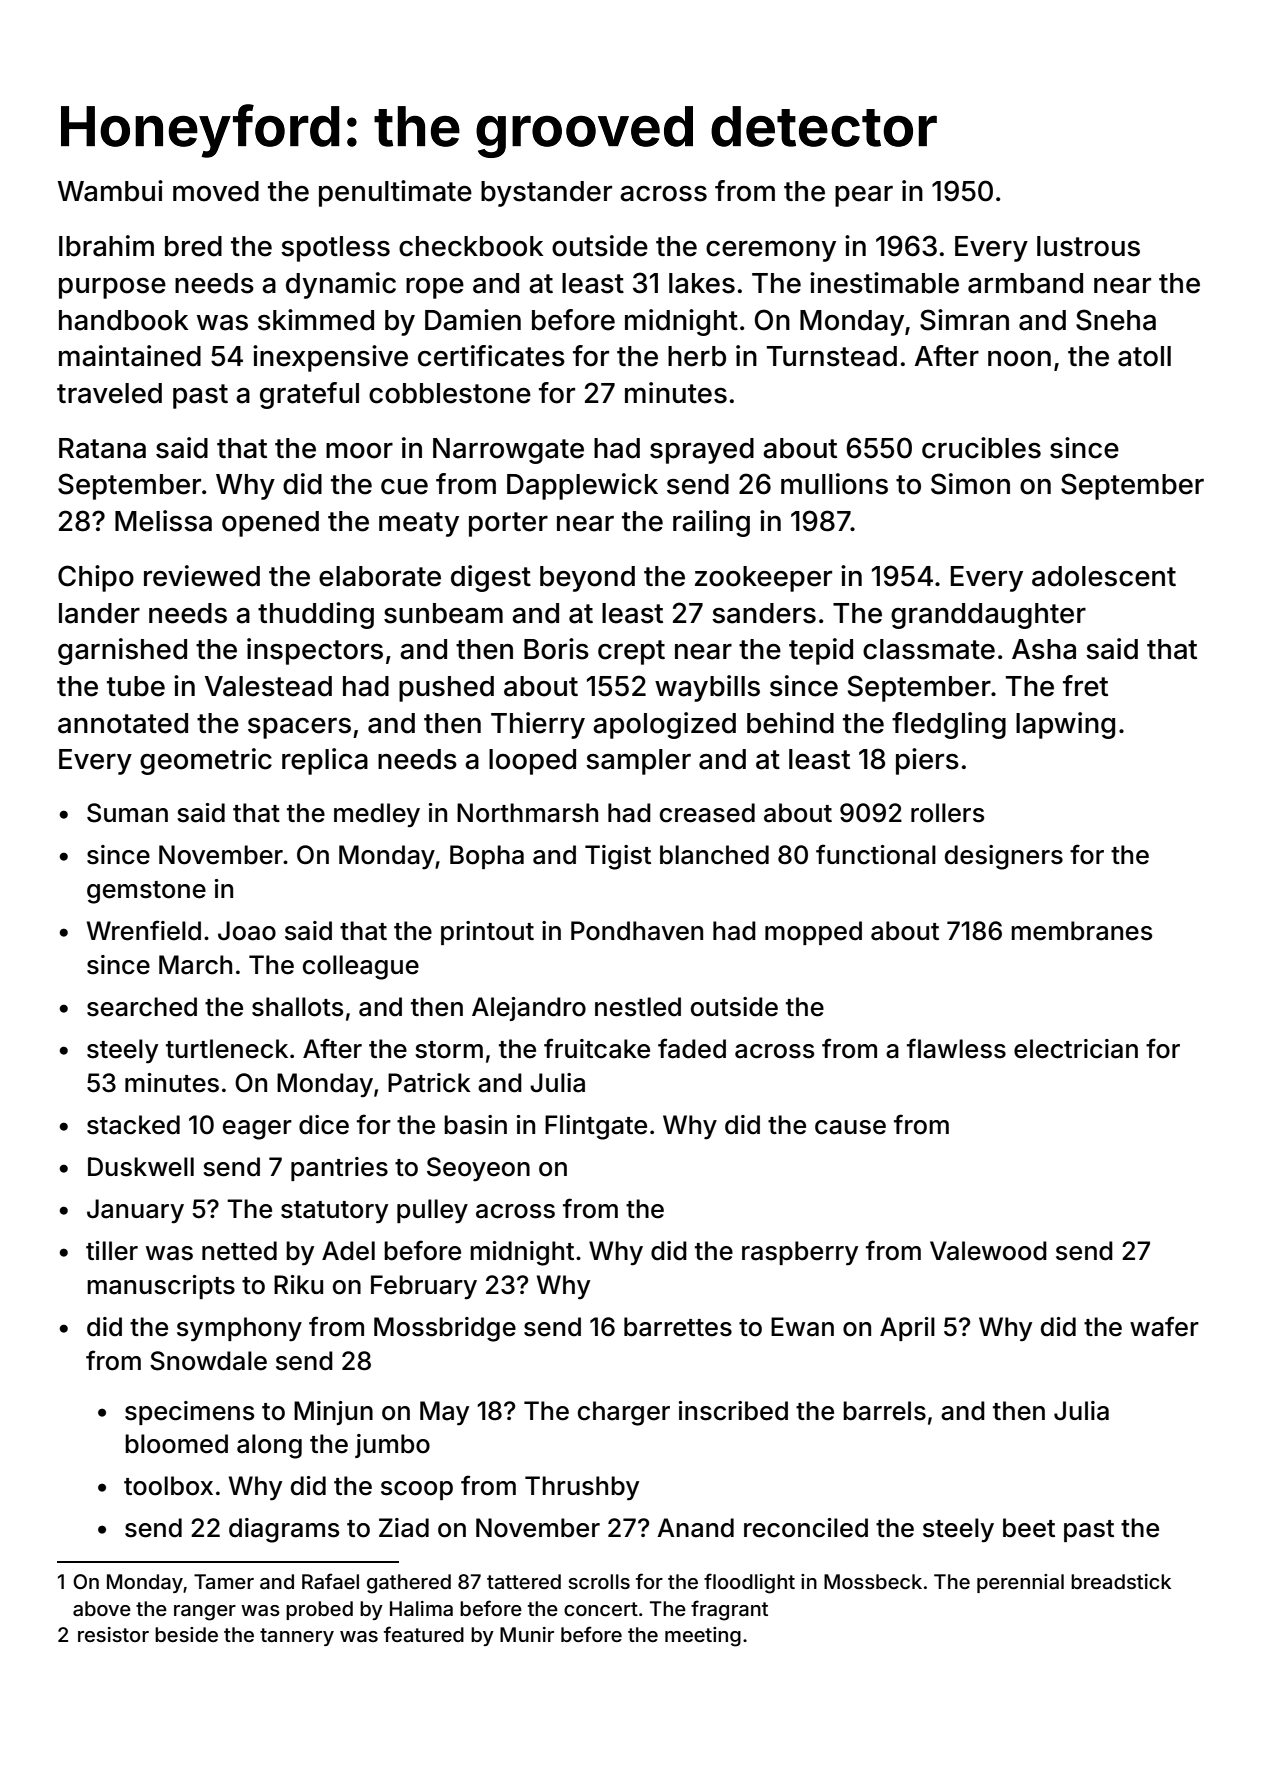 This document has width=1262, height=1784. I want to click on meeting, so click(703, 1637).
